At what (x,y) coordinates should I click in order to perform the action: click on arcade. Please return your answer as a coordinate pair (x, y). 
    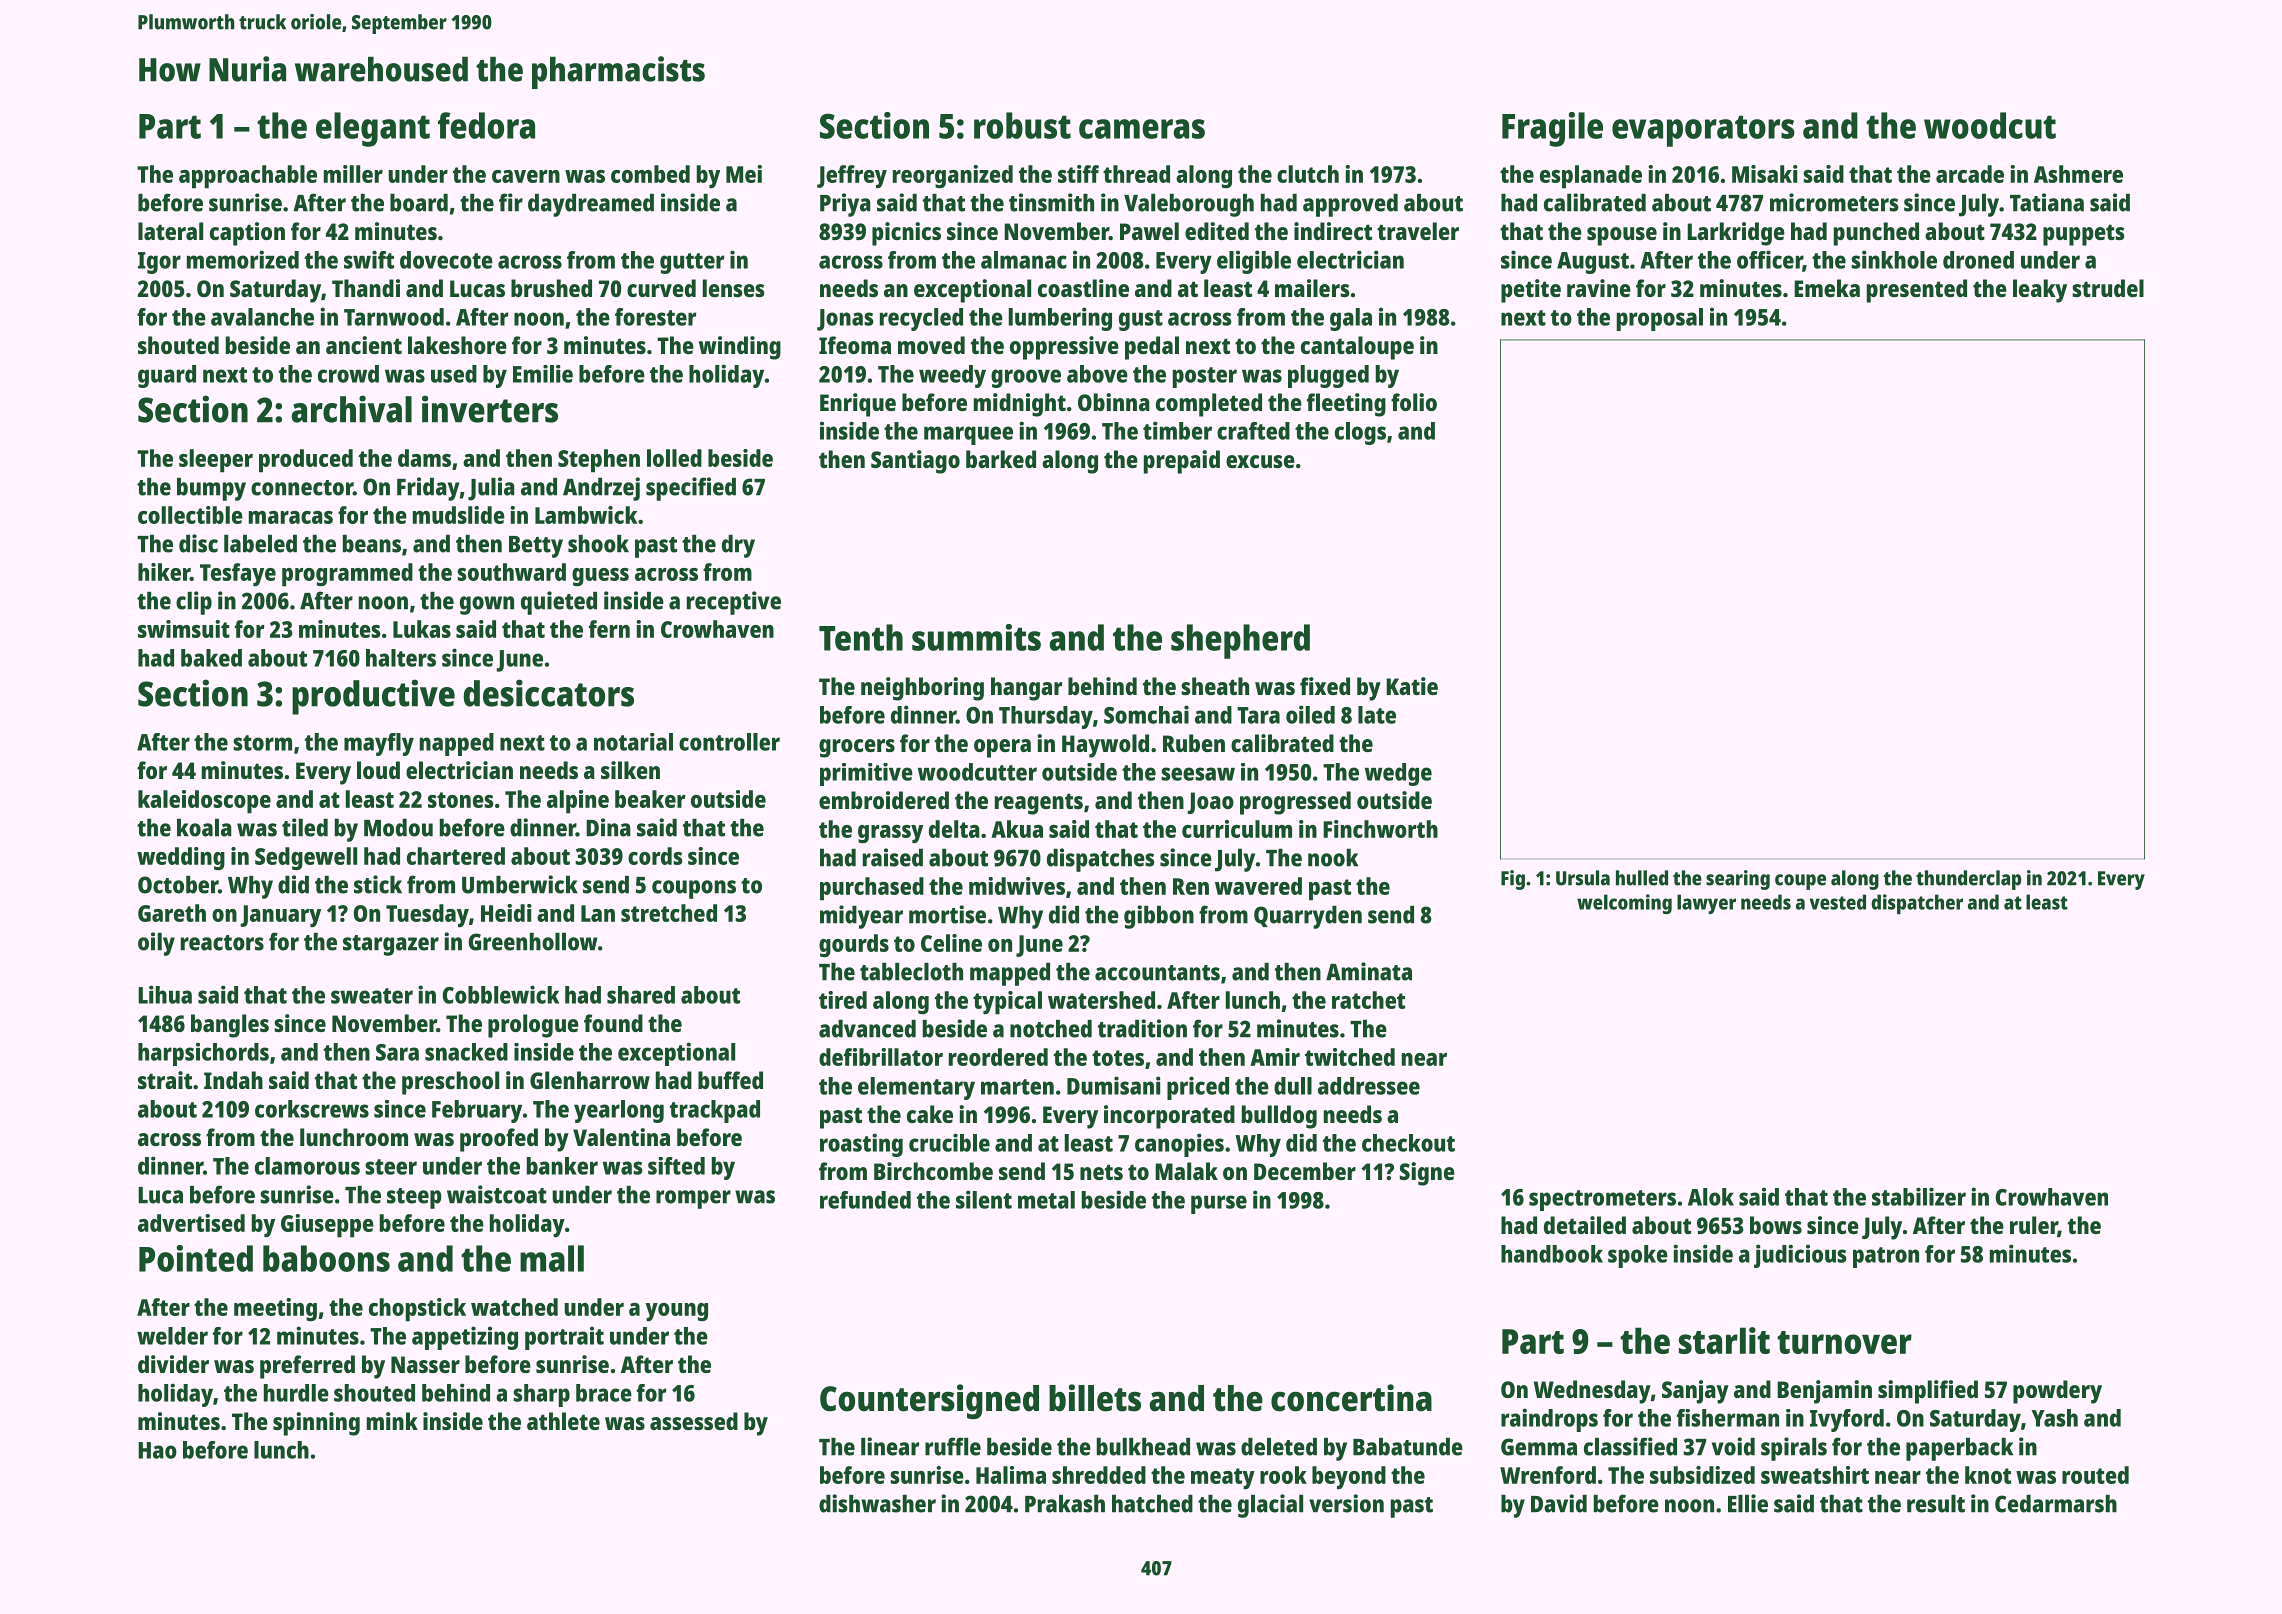
    Looking at the image, I should click on (1970, 174).
